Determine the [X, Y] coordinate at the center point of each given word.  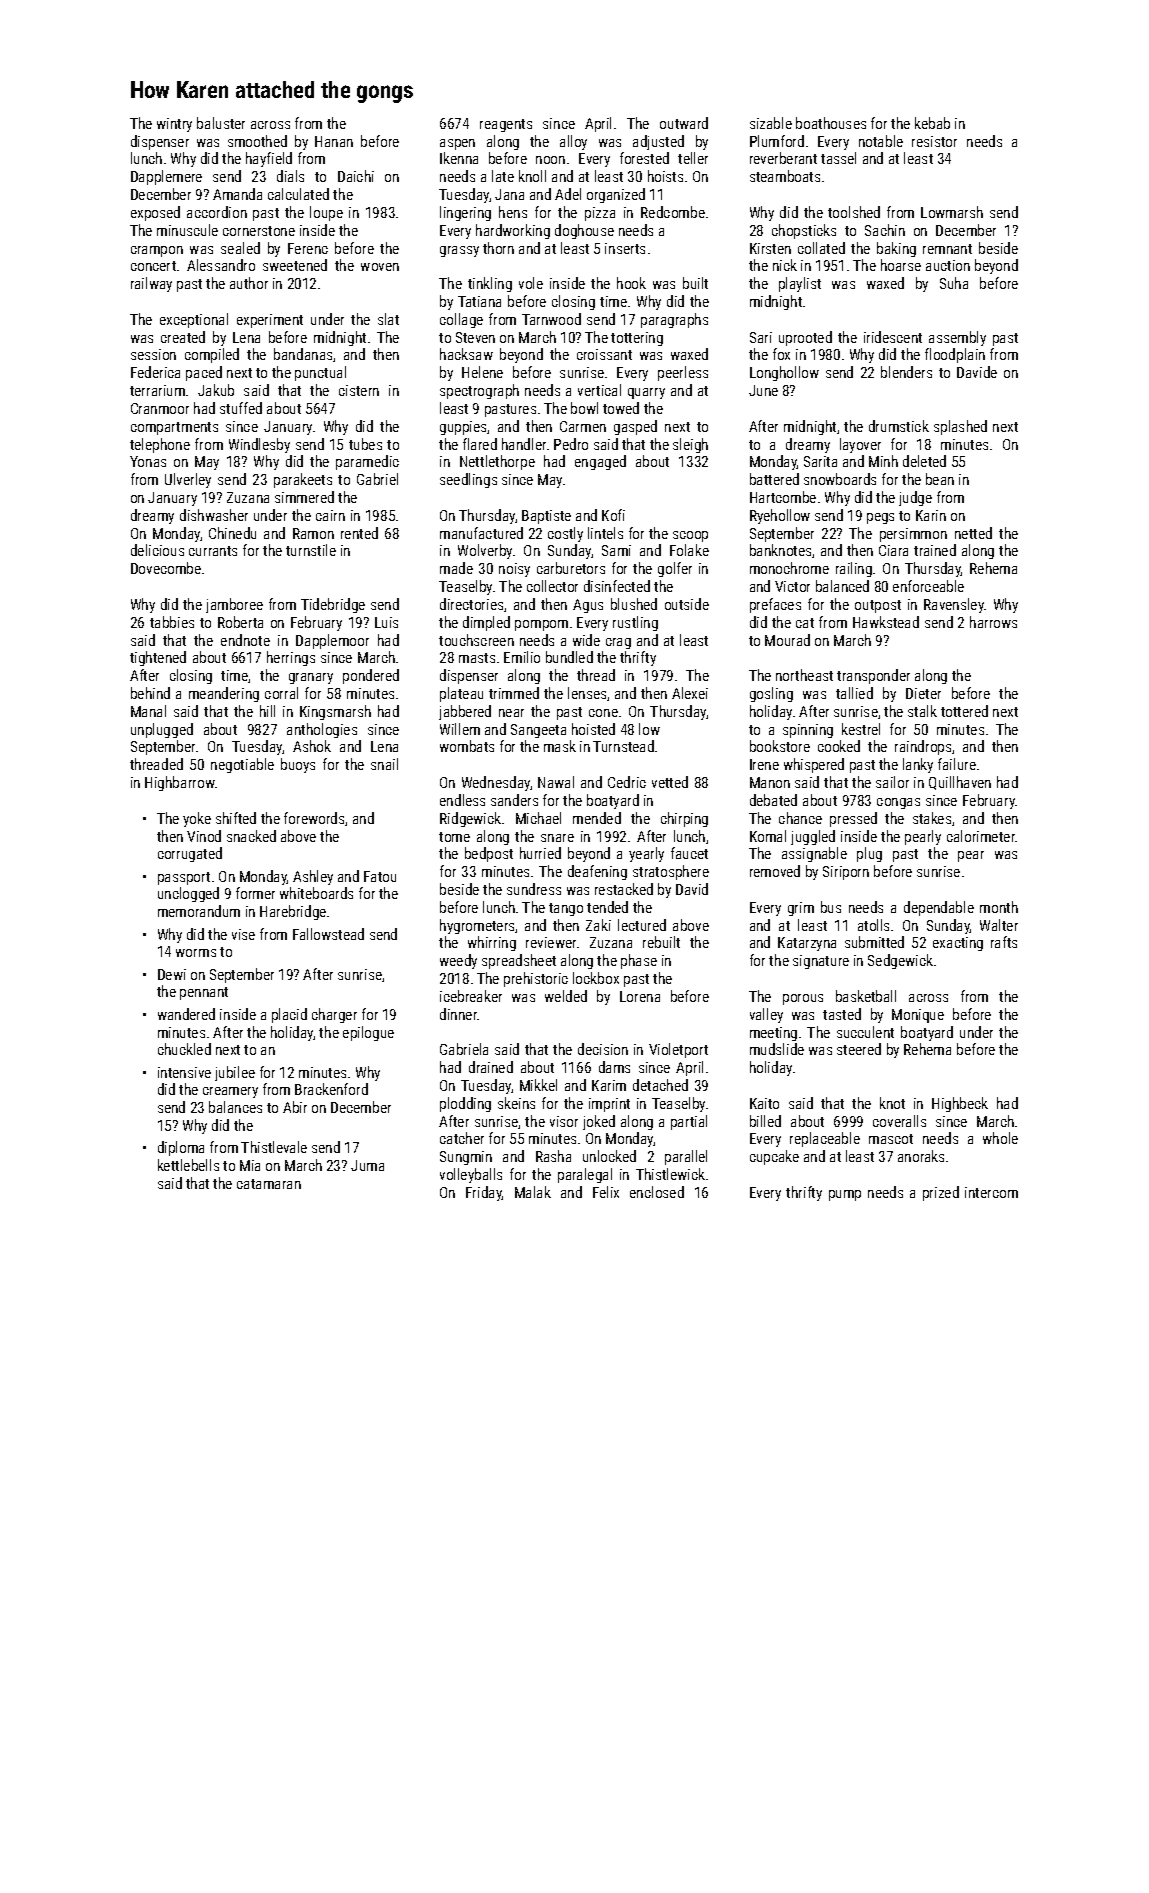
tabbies [172, 622]
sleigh [690, 445]
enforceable [928, 586]
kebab [932, 123]
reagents [506, 125]
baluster [221, 123]
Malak [533, 1192]
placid [289, 1015]
